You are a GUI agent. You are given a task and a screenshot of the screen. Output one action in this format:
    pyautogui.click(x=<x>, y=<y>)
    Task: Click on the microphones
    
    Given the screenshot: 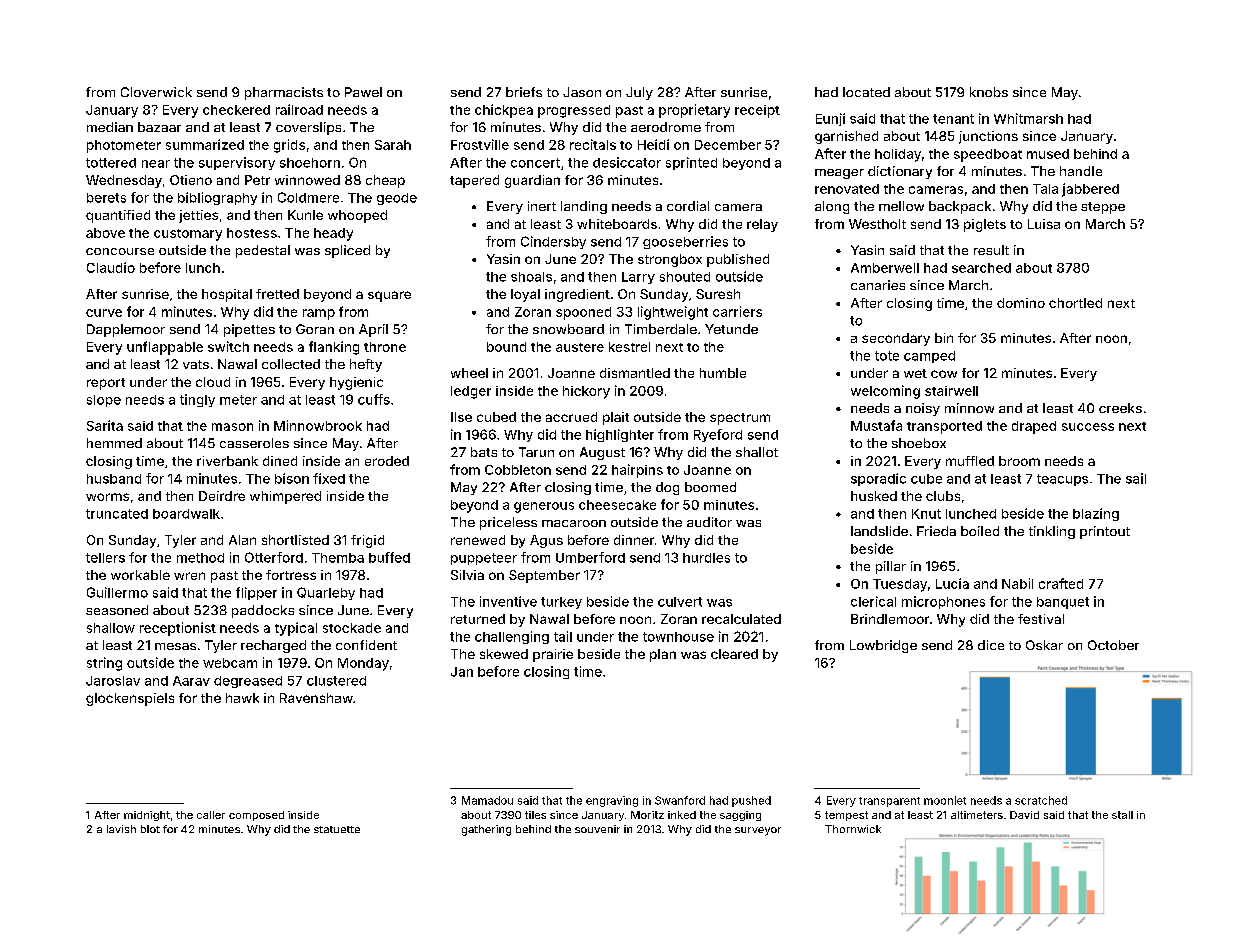 What is the action you would take?
    pyautogui.click(x=943, y=602)
